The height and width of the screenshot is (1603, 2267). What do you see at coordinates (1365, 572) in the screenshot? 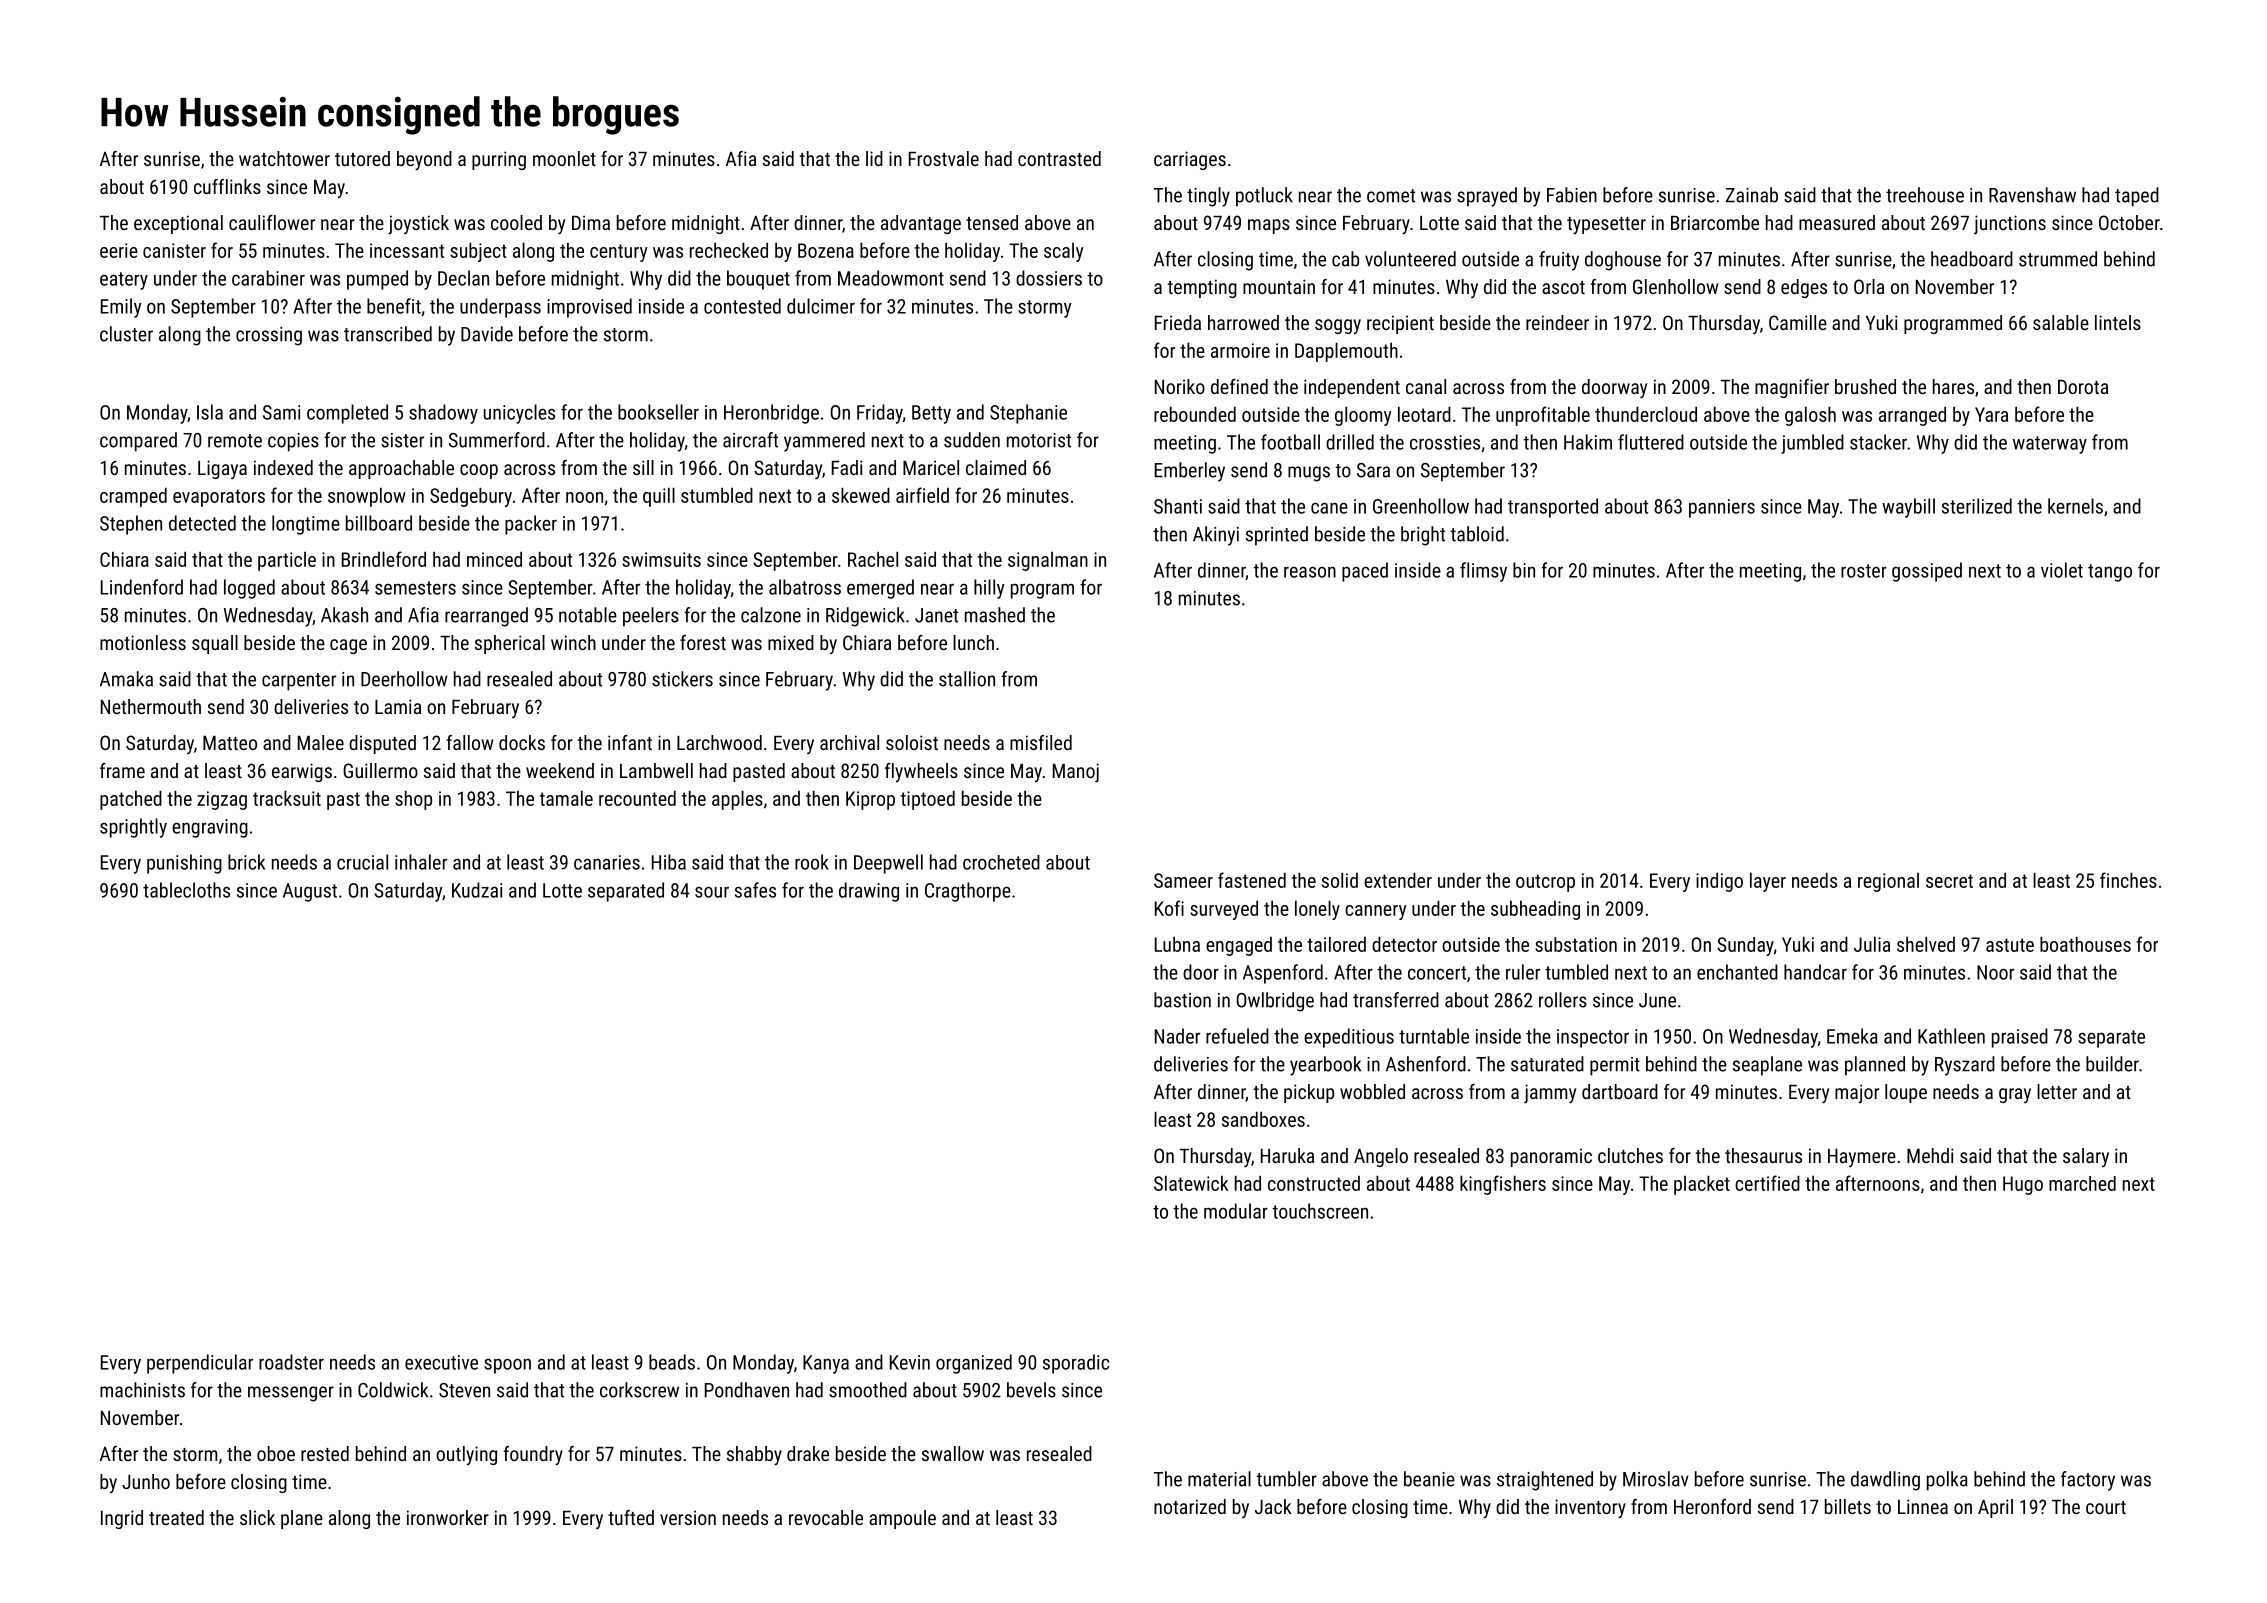
I see `paced` at bounding box center [1365, 572].
